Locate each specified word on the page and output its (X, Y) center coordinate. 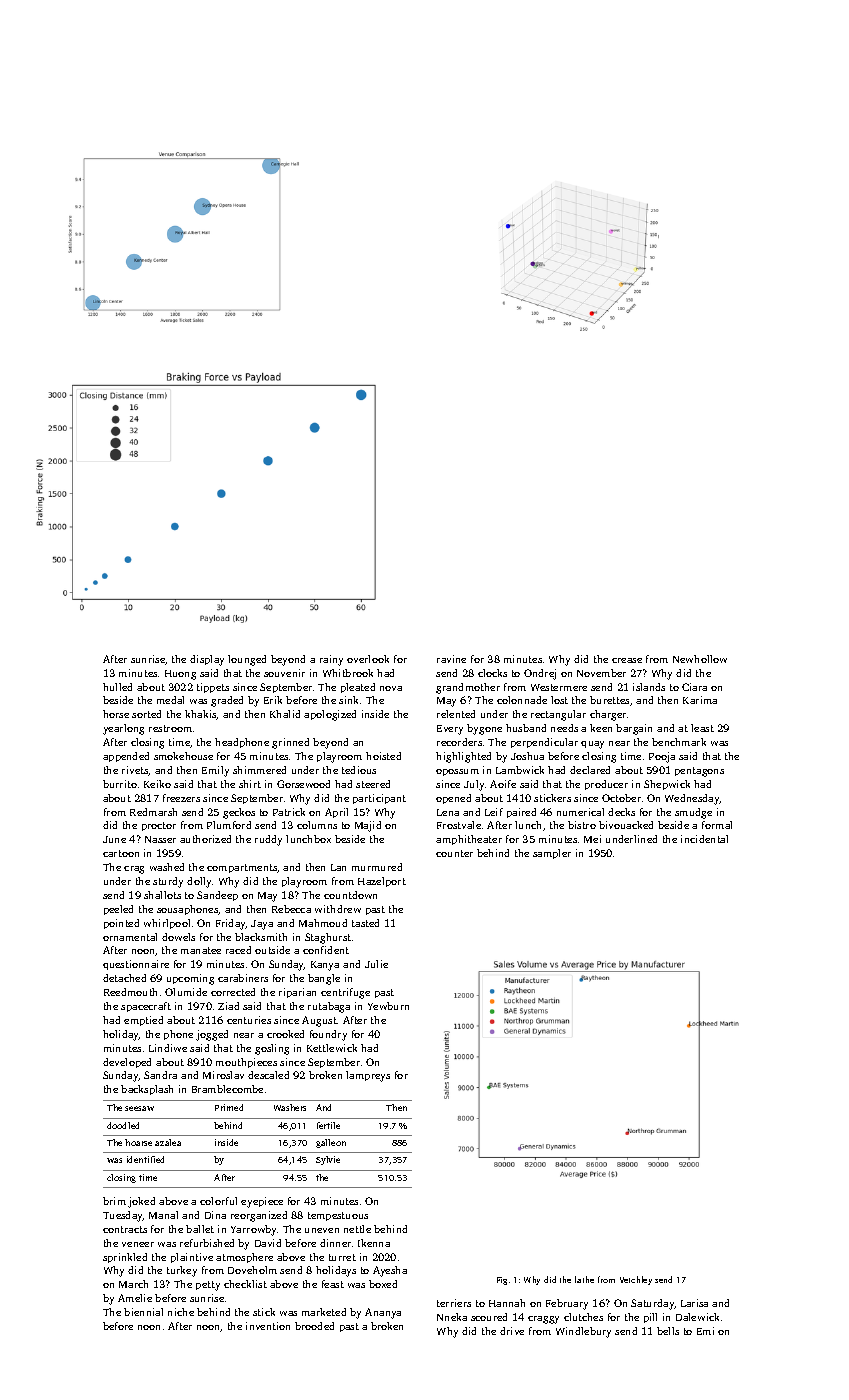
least (702, 728)
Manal (163, 1215)
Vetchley (636, 1280)
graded (227, 701)
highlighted (463, 757)
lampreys (368, 1076)
